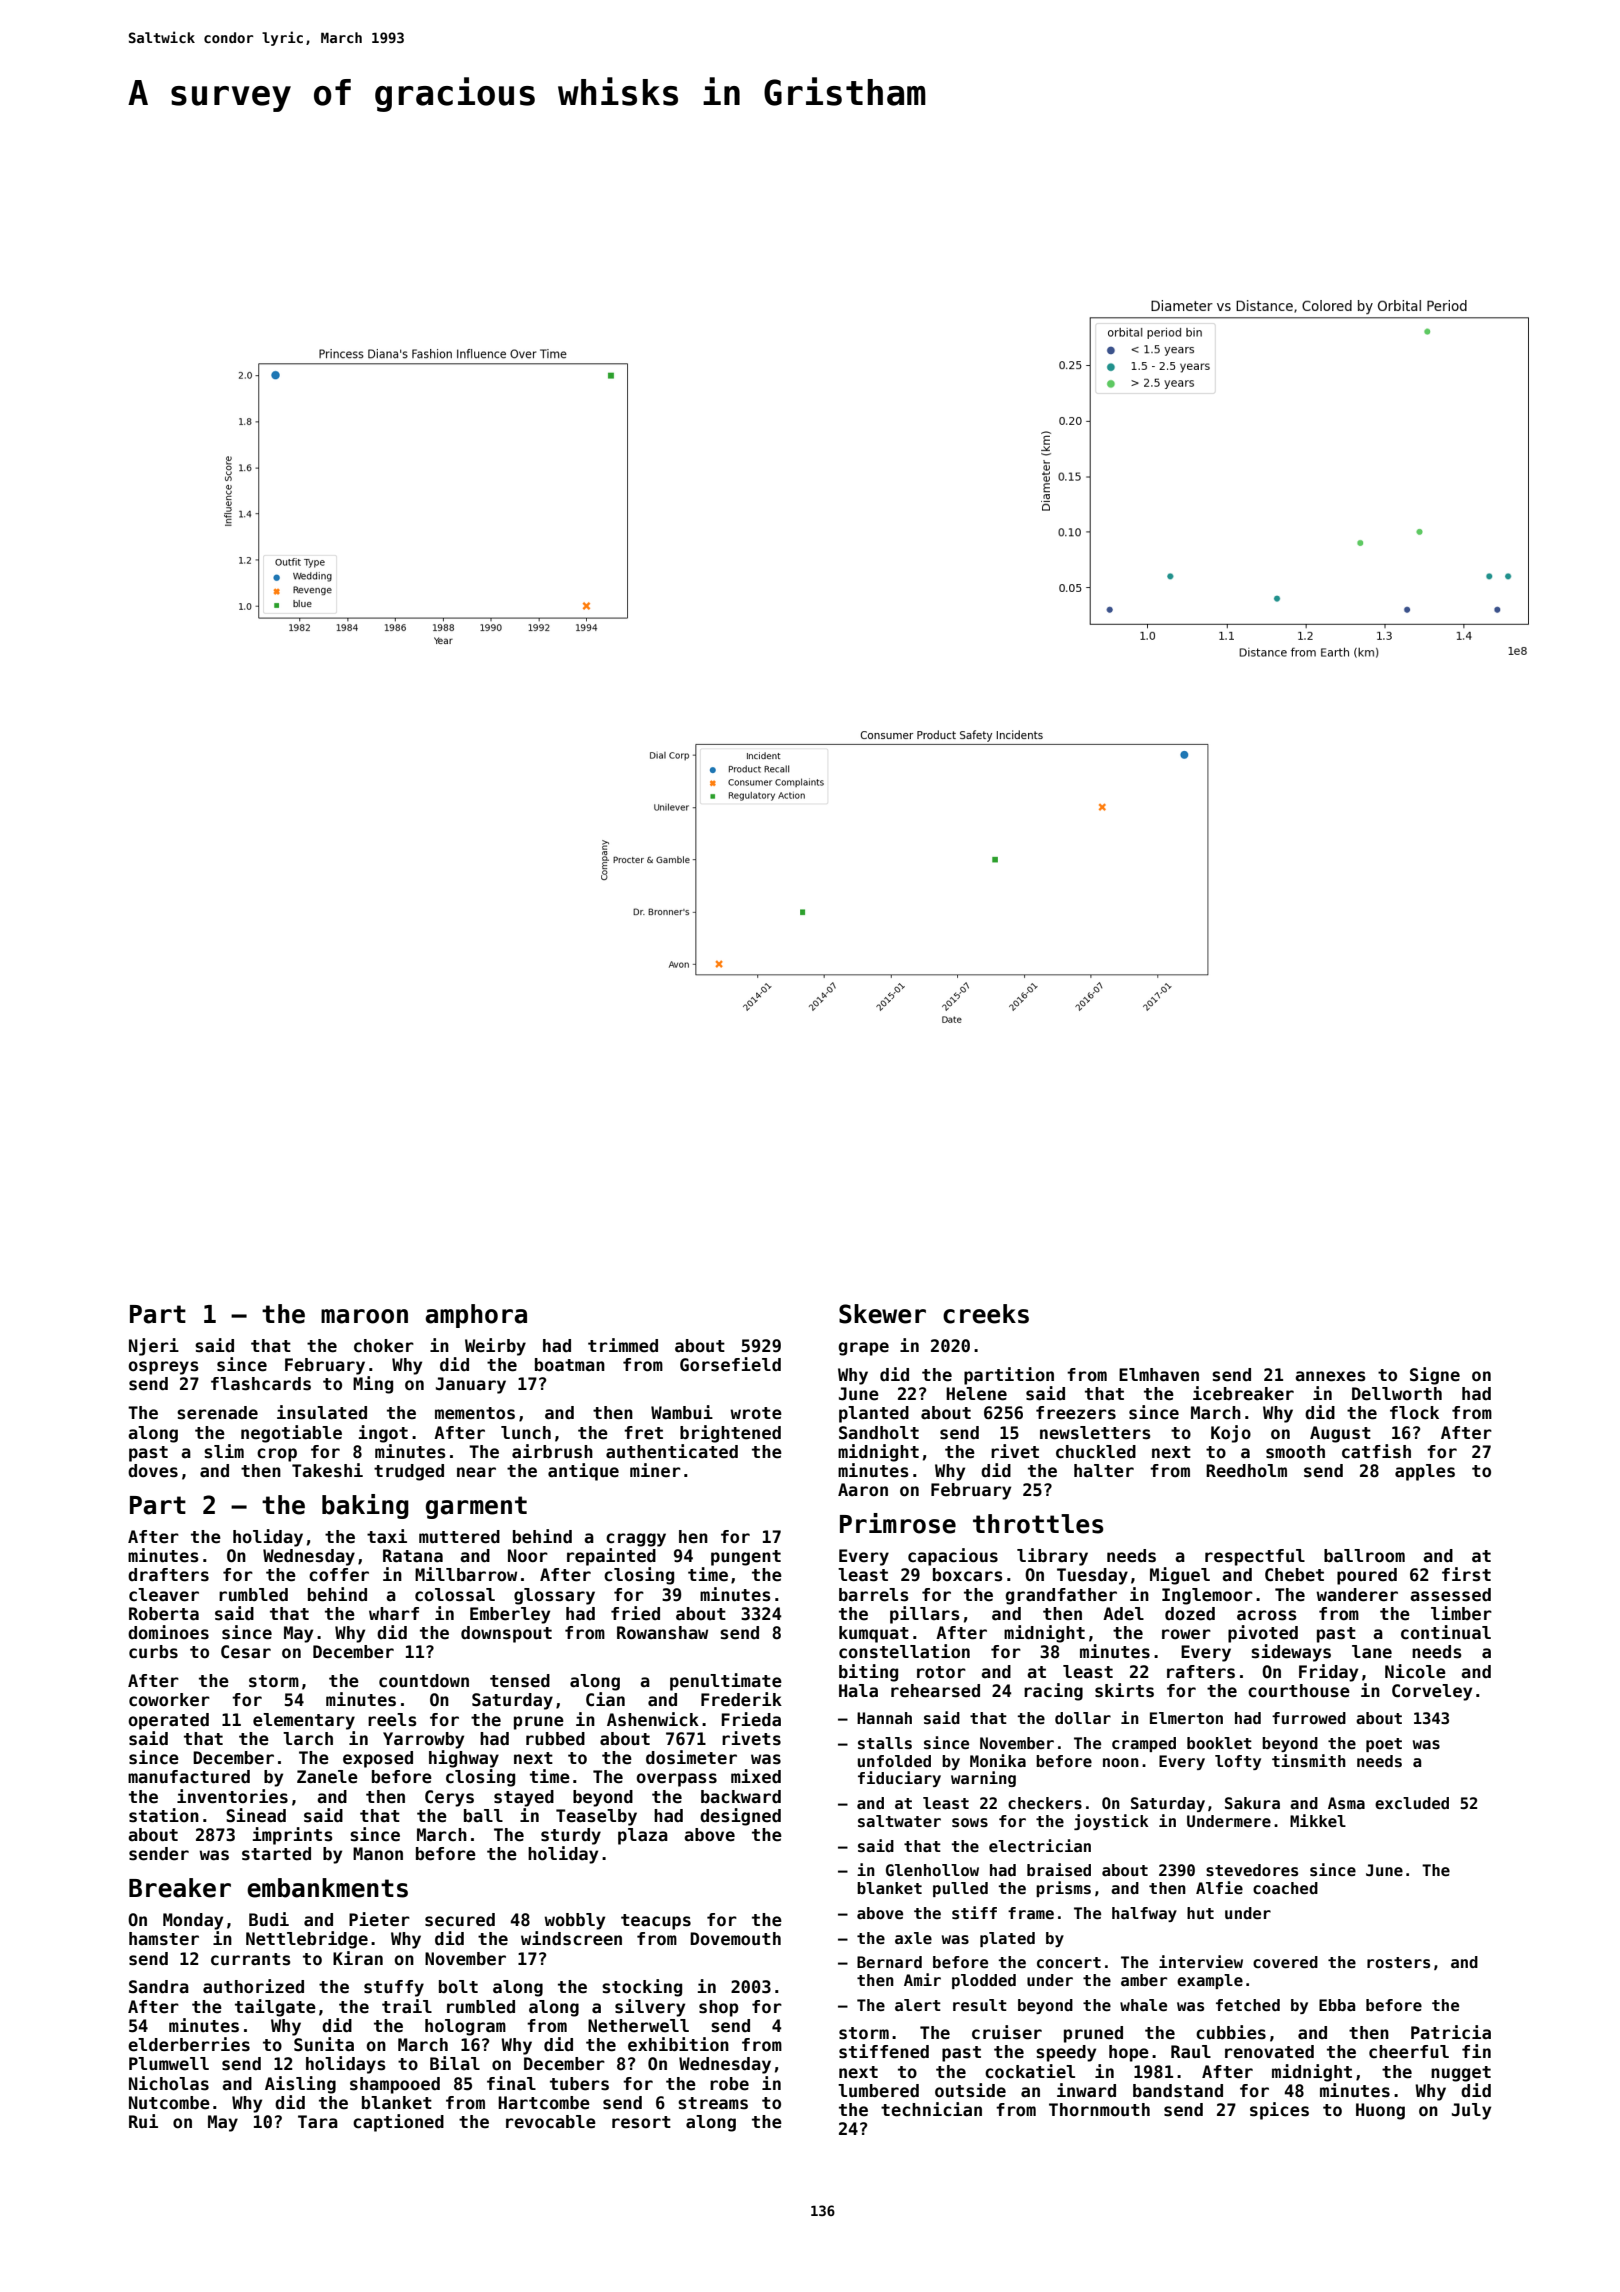 The image size is (1620, 2292). Describe the element at coordinates (756, 1776) in the screenshot. I see `mixed` at that location.
